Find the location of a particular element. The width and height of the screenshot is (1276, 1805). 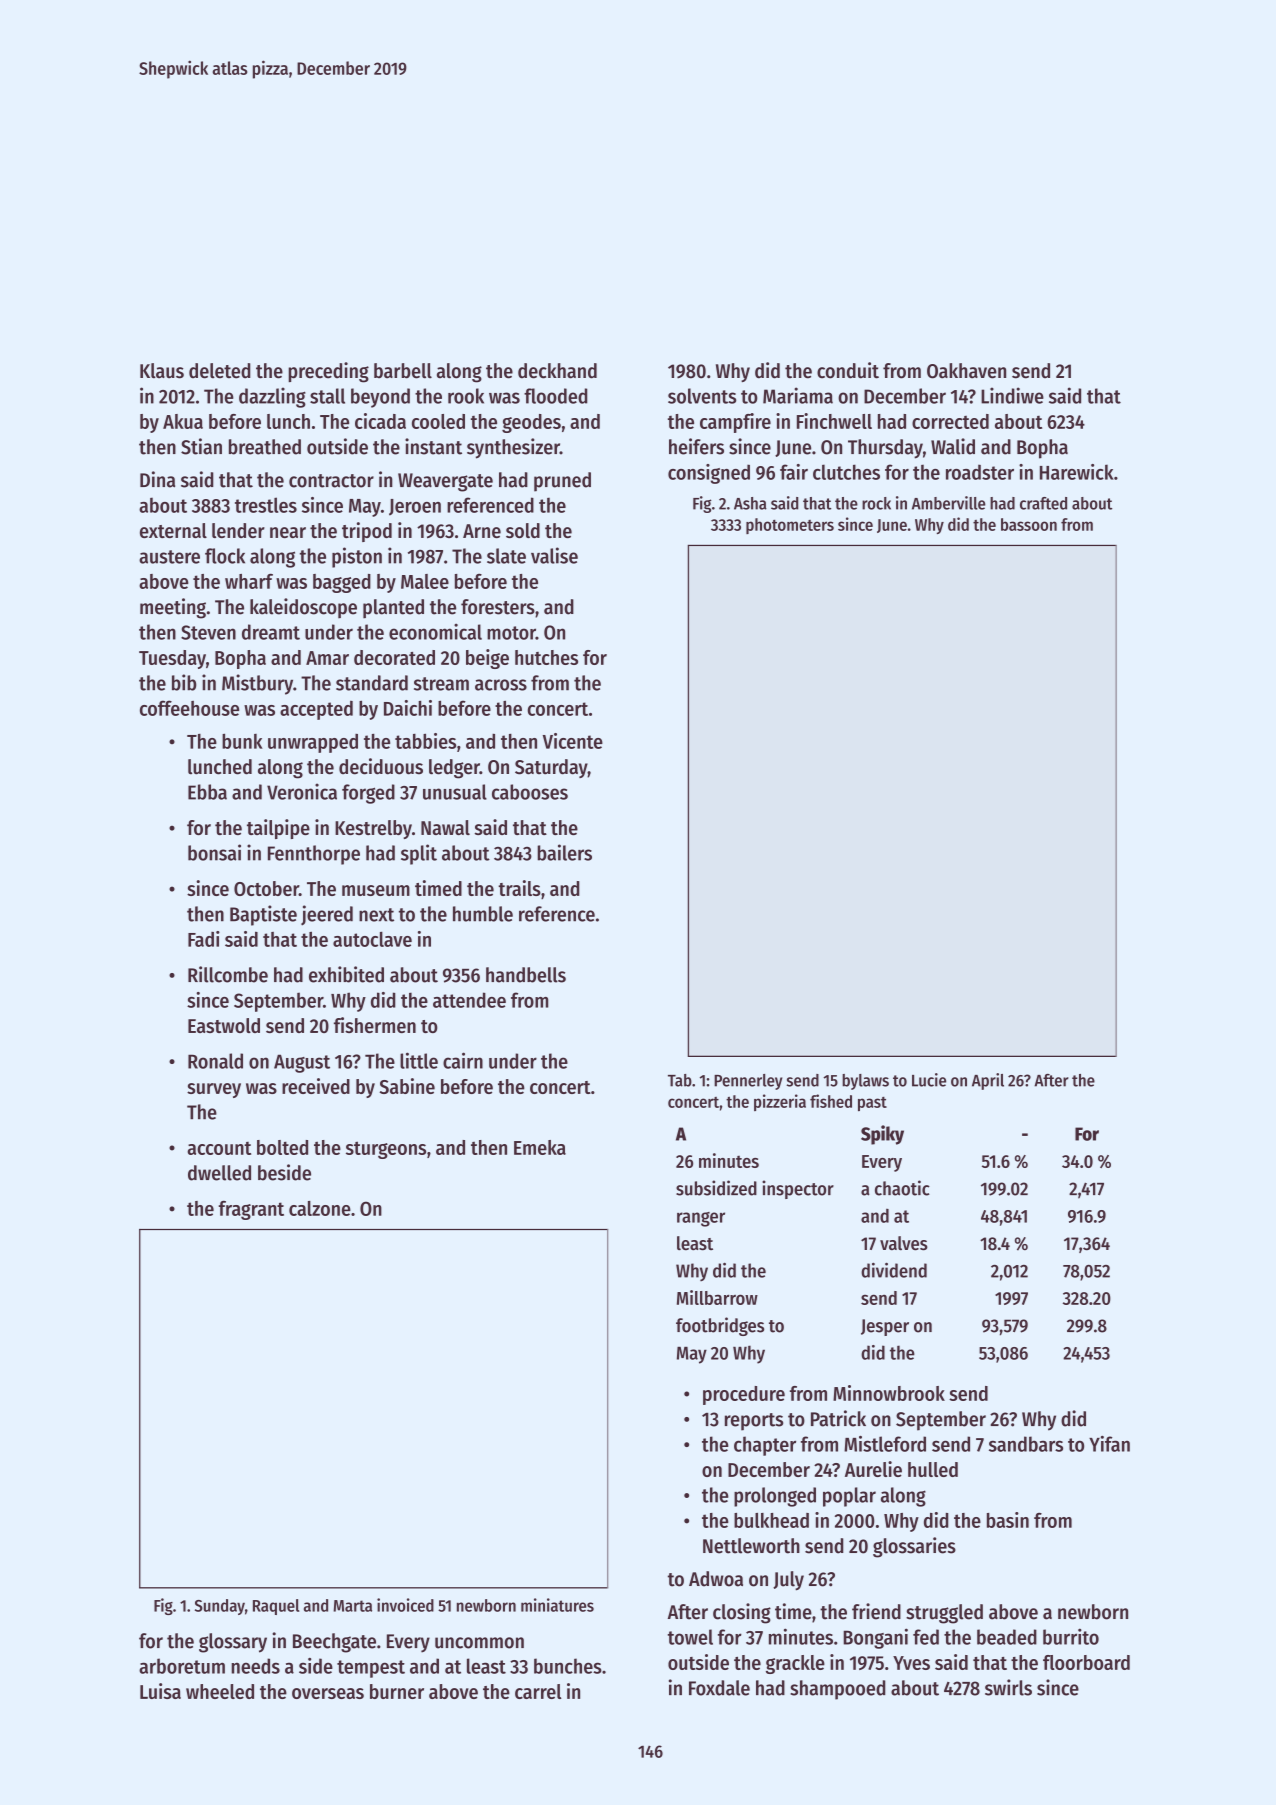

dreamt is located at coordinates (271, 632).
